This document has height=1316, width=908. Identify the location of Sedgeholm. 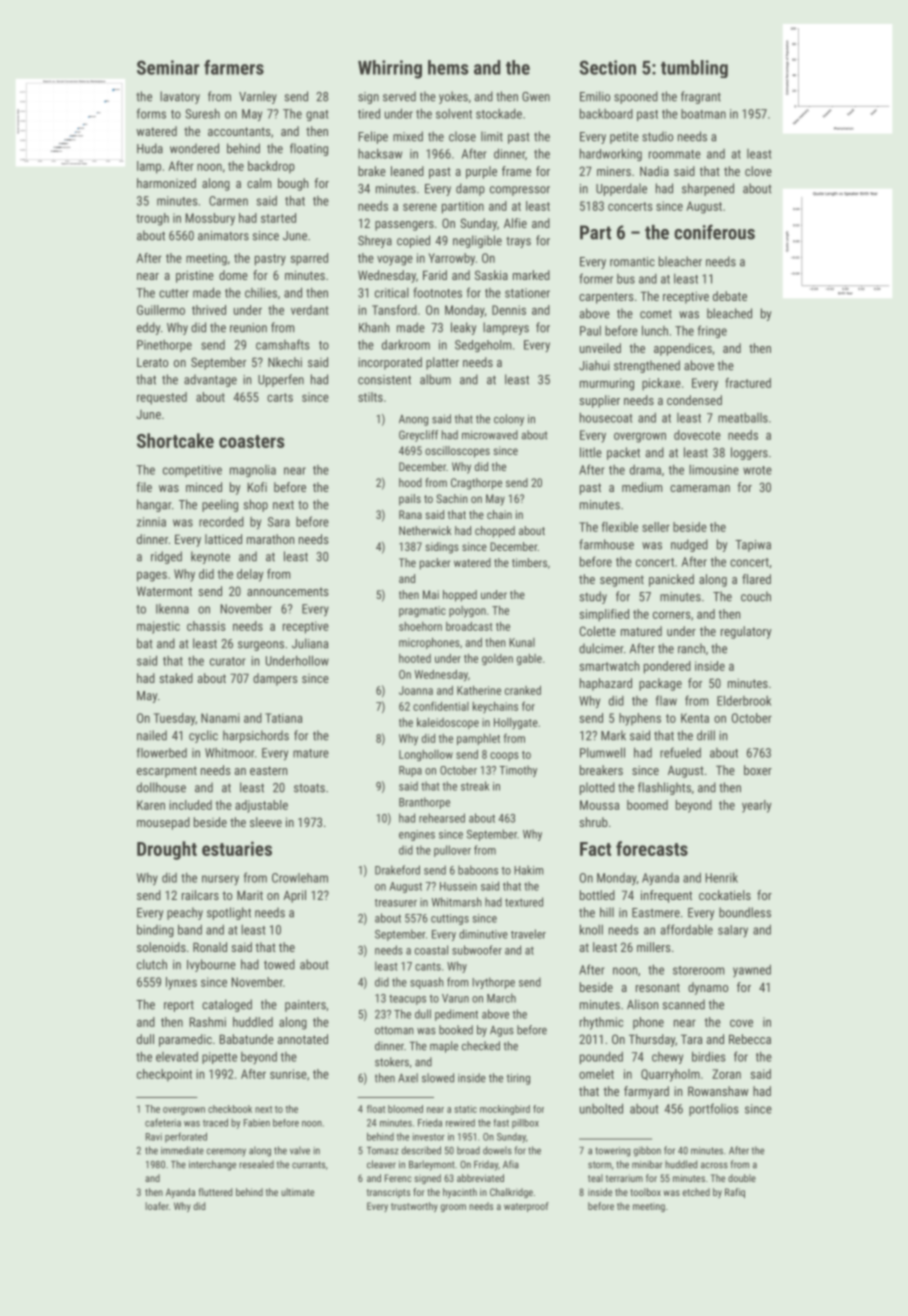
(483, 346).
